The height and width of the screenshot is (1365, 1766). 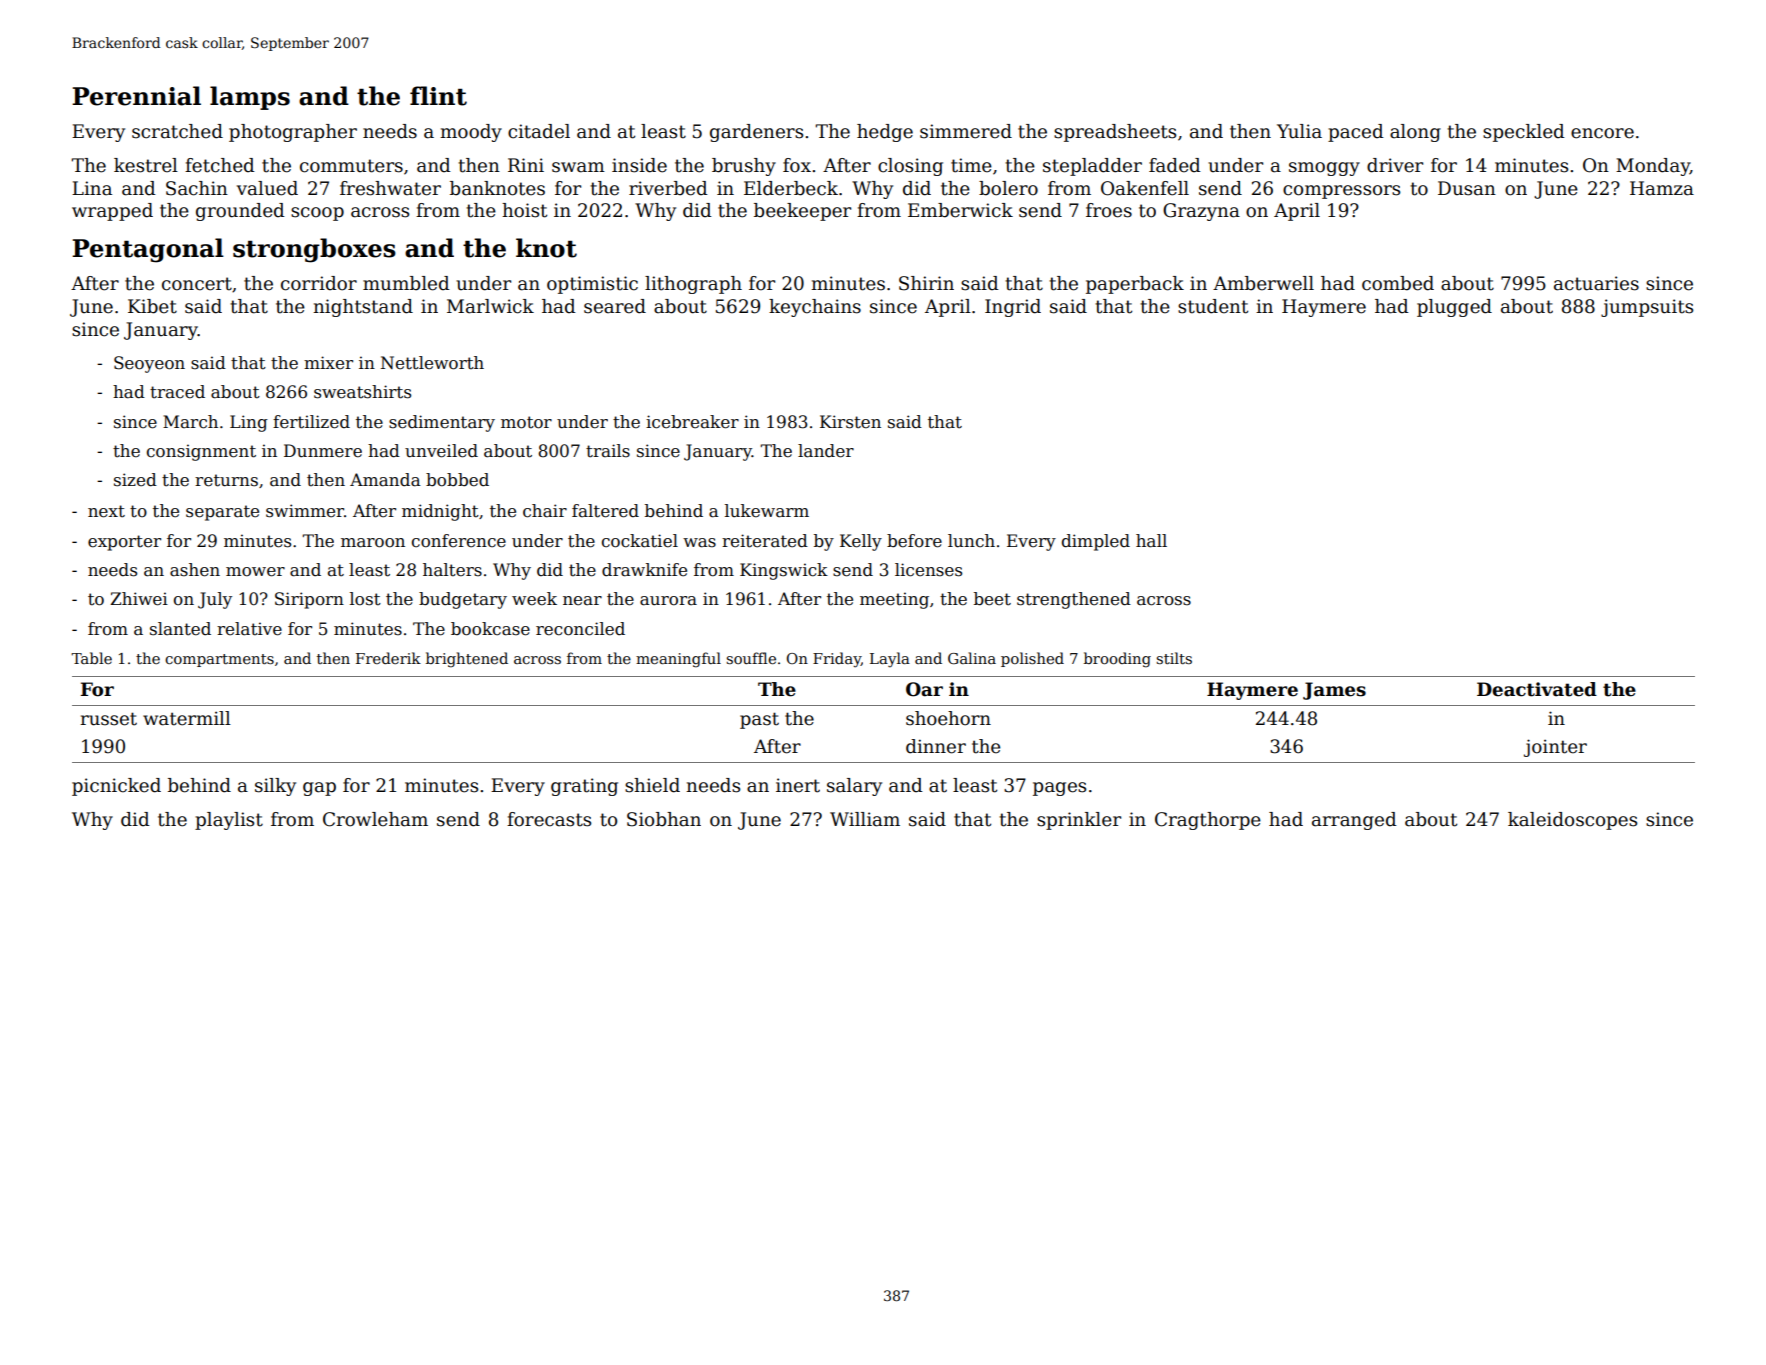 I want to click on arranged, so click(x=1354, y=821).
